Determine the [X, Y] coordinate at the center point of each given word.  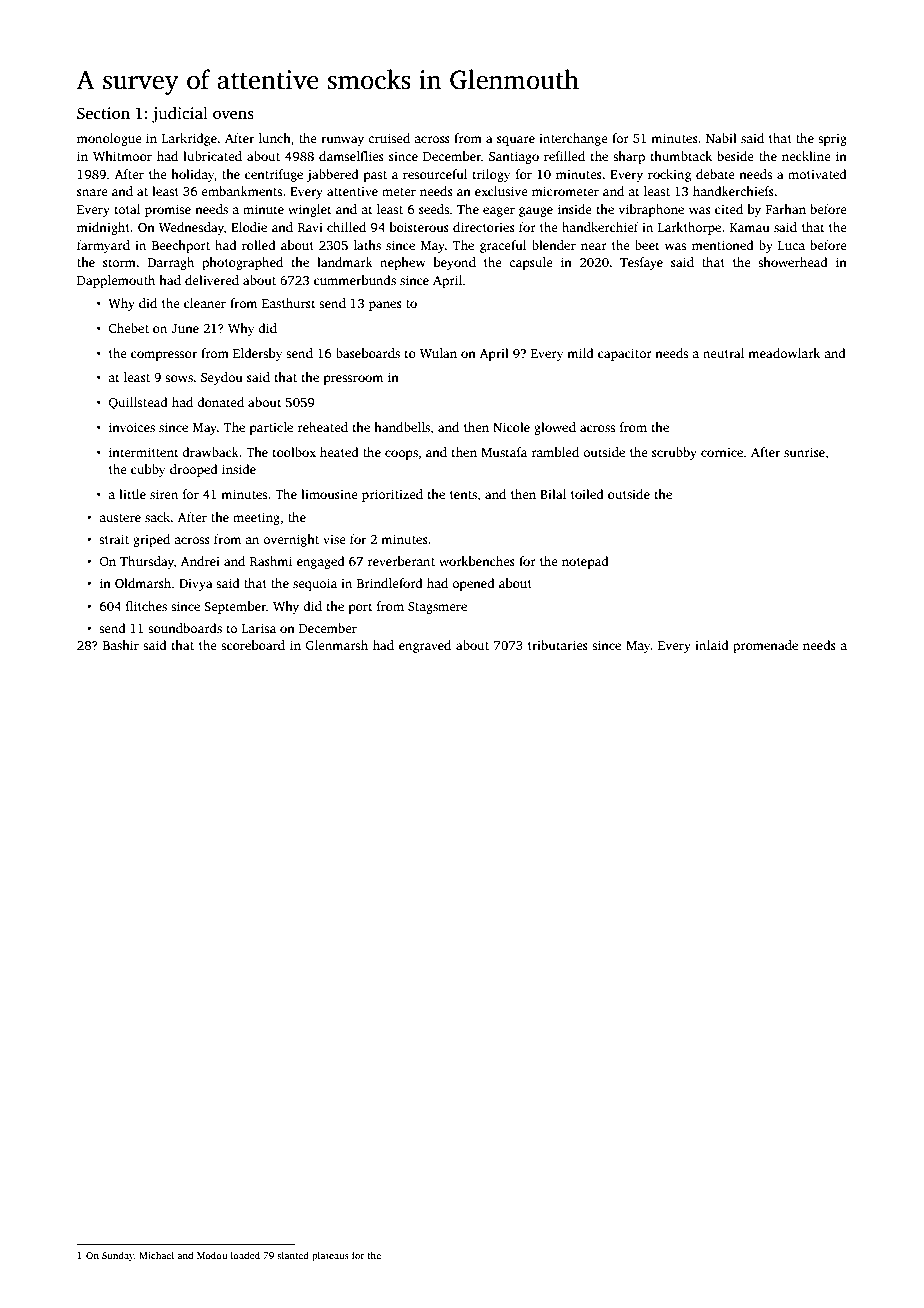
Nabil [721, 138]
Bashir [121, 645]
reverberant [401, 561]
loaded [245, 1255]
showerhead [793, 262]
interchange [573, 139]
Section [103, 113]
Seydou [222, 378]
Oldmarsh [143, 583]
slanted [293, 1255]
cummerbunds [355, 280]
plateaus [330, 1256]
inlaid [712, 645]
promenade [765, 646]
